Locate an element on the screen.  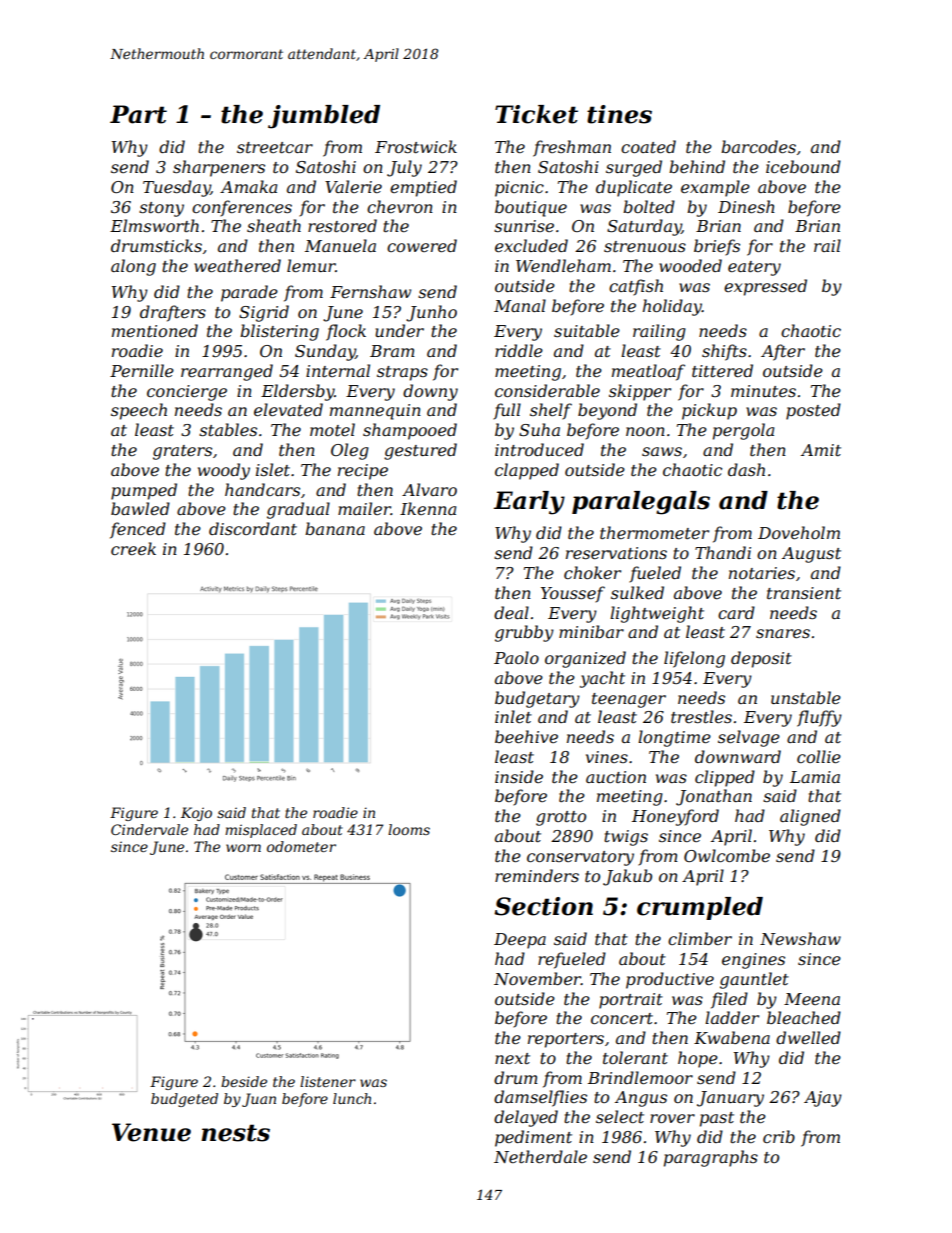
deposit is located at coordinates (761, 659).
